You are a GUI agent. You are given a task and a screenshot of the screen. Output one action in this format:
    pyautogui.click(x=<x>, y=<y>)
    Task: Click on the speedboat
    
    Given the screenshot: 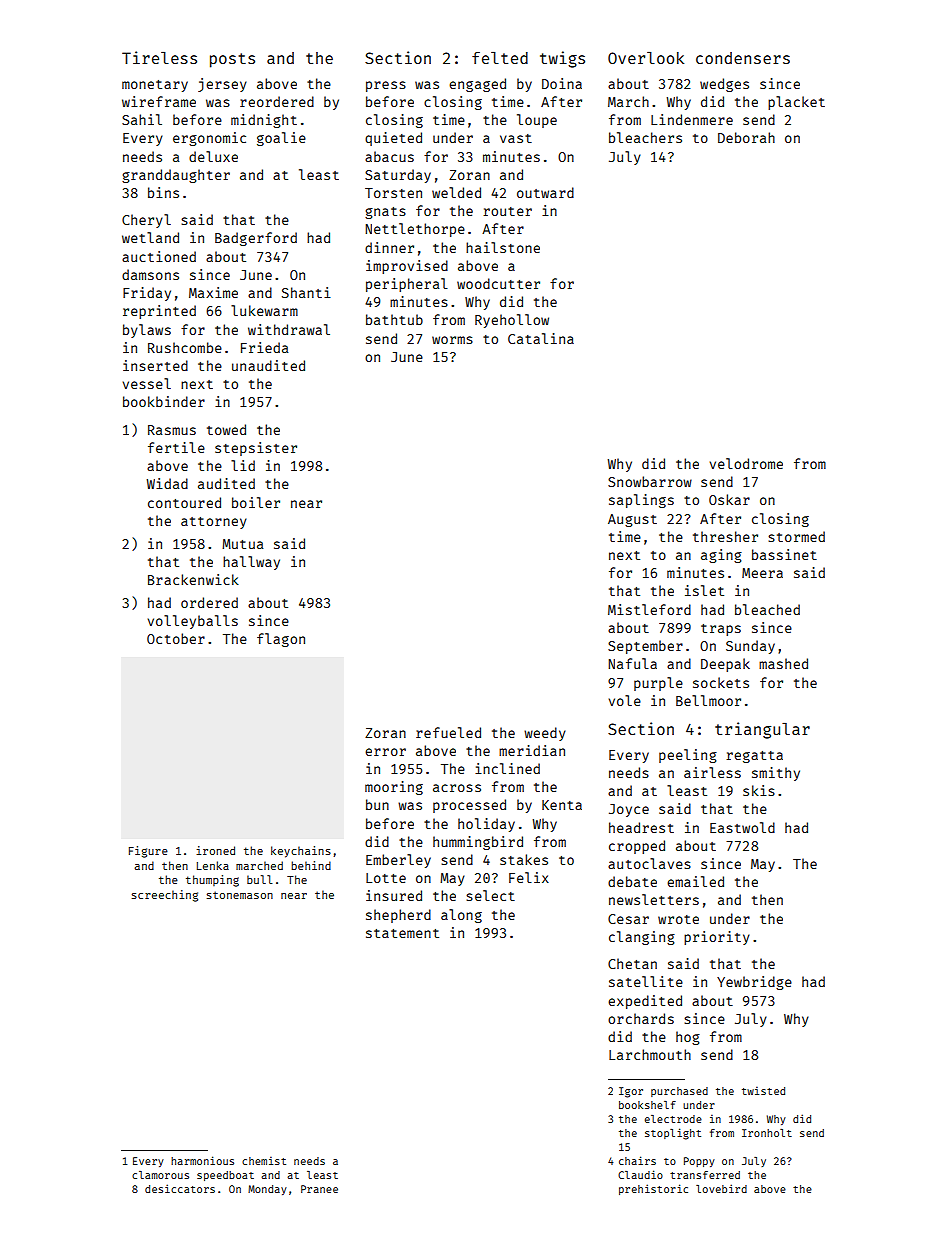 What is the action you would take?
    pyautogui.click(x=225, y=1176)
